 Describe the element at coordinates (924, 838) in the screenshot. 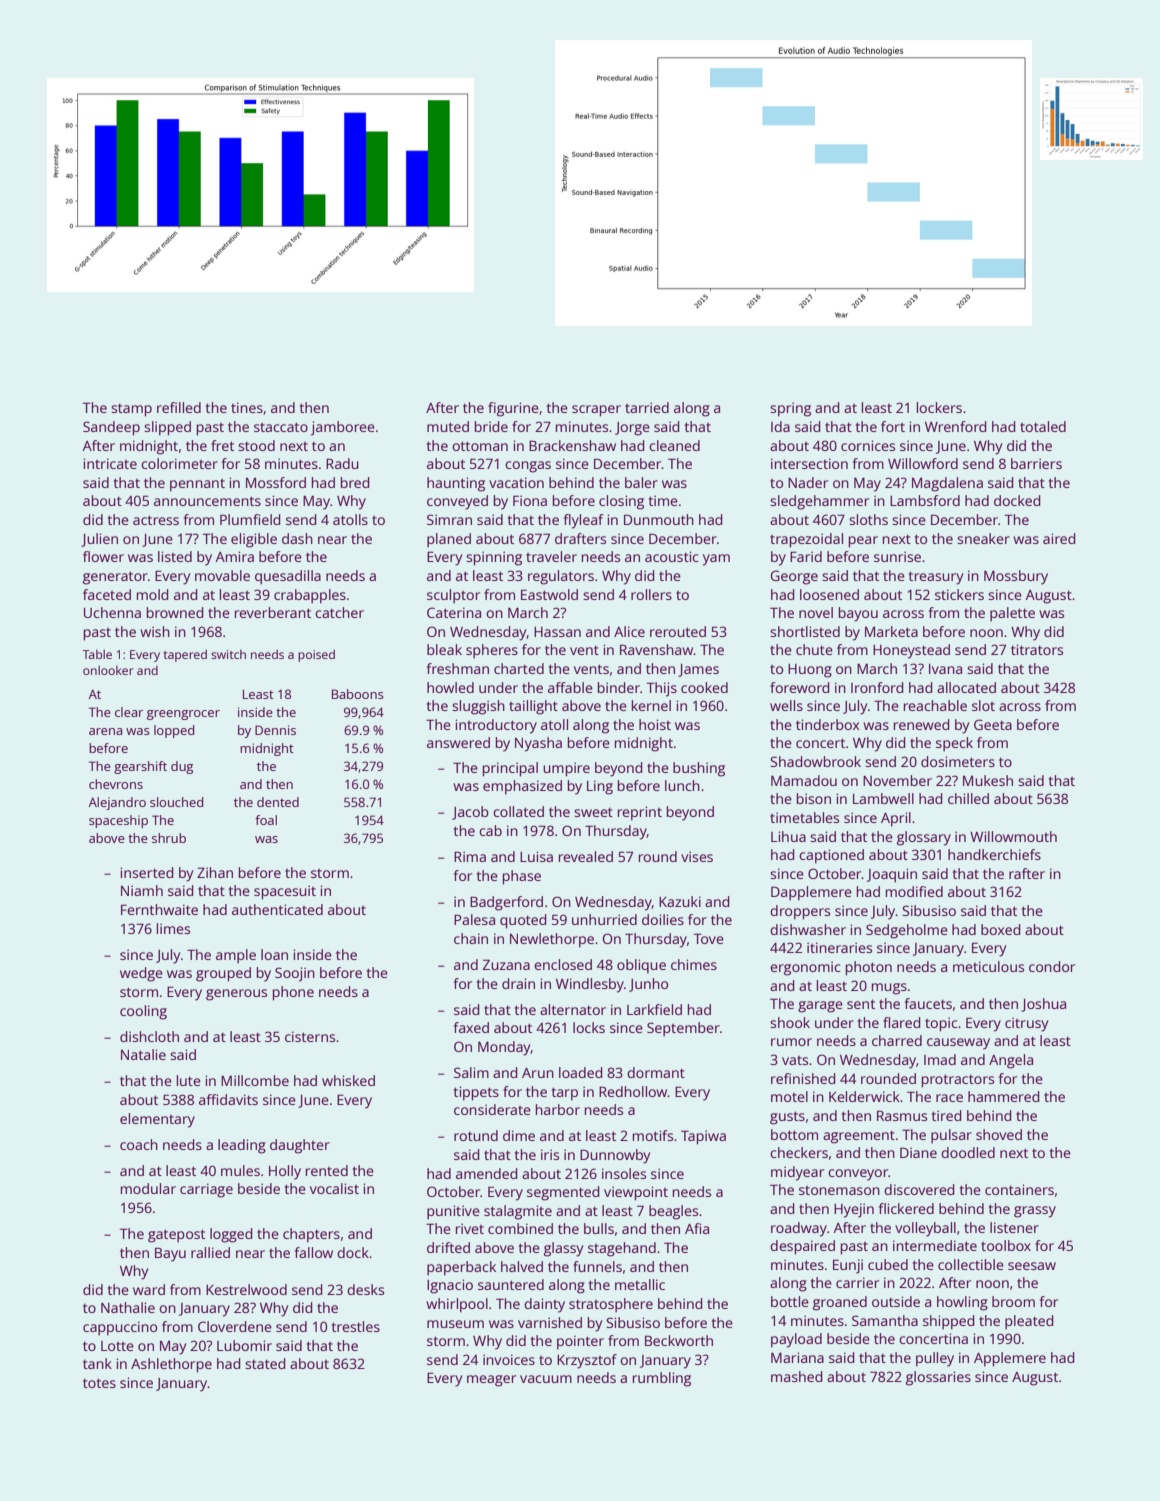

I see `glossary` at that location.
